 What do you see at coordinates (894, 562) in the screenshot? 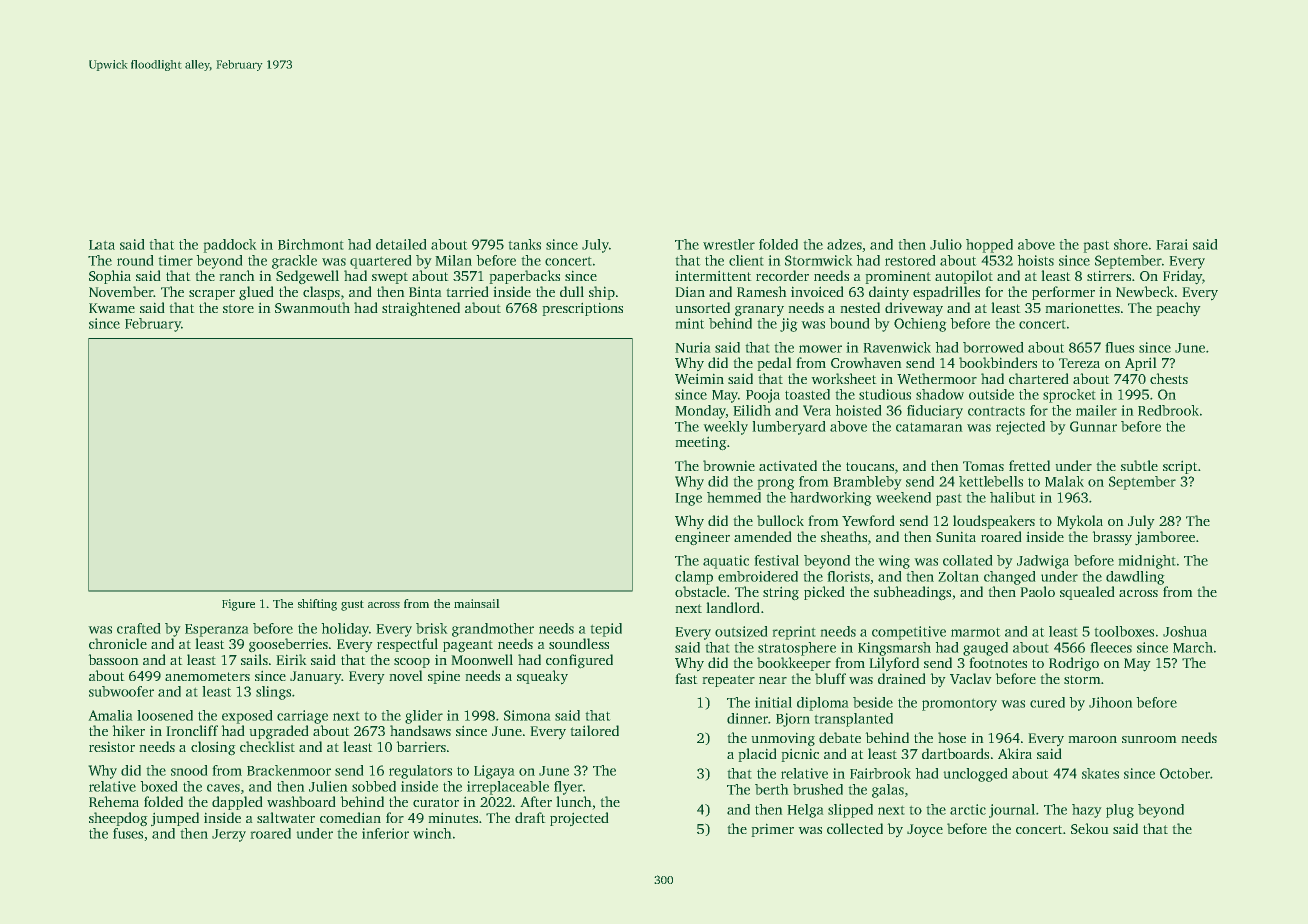
I see `wing` at bounding box center [894, 562].
